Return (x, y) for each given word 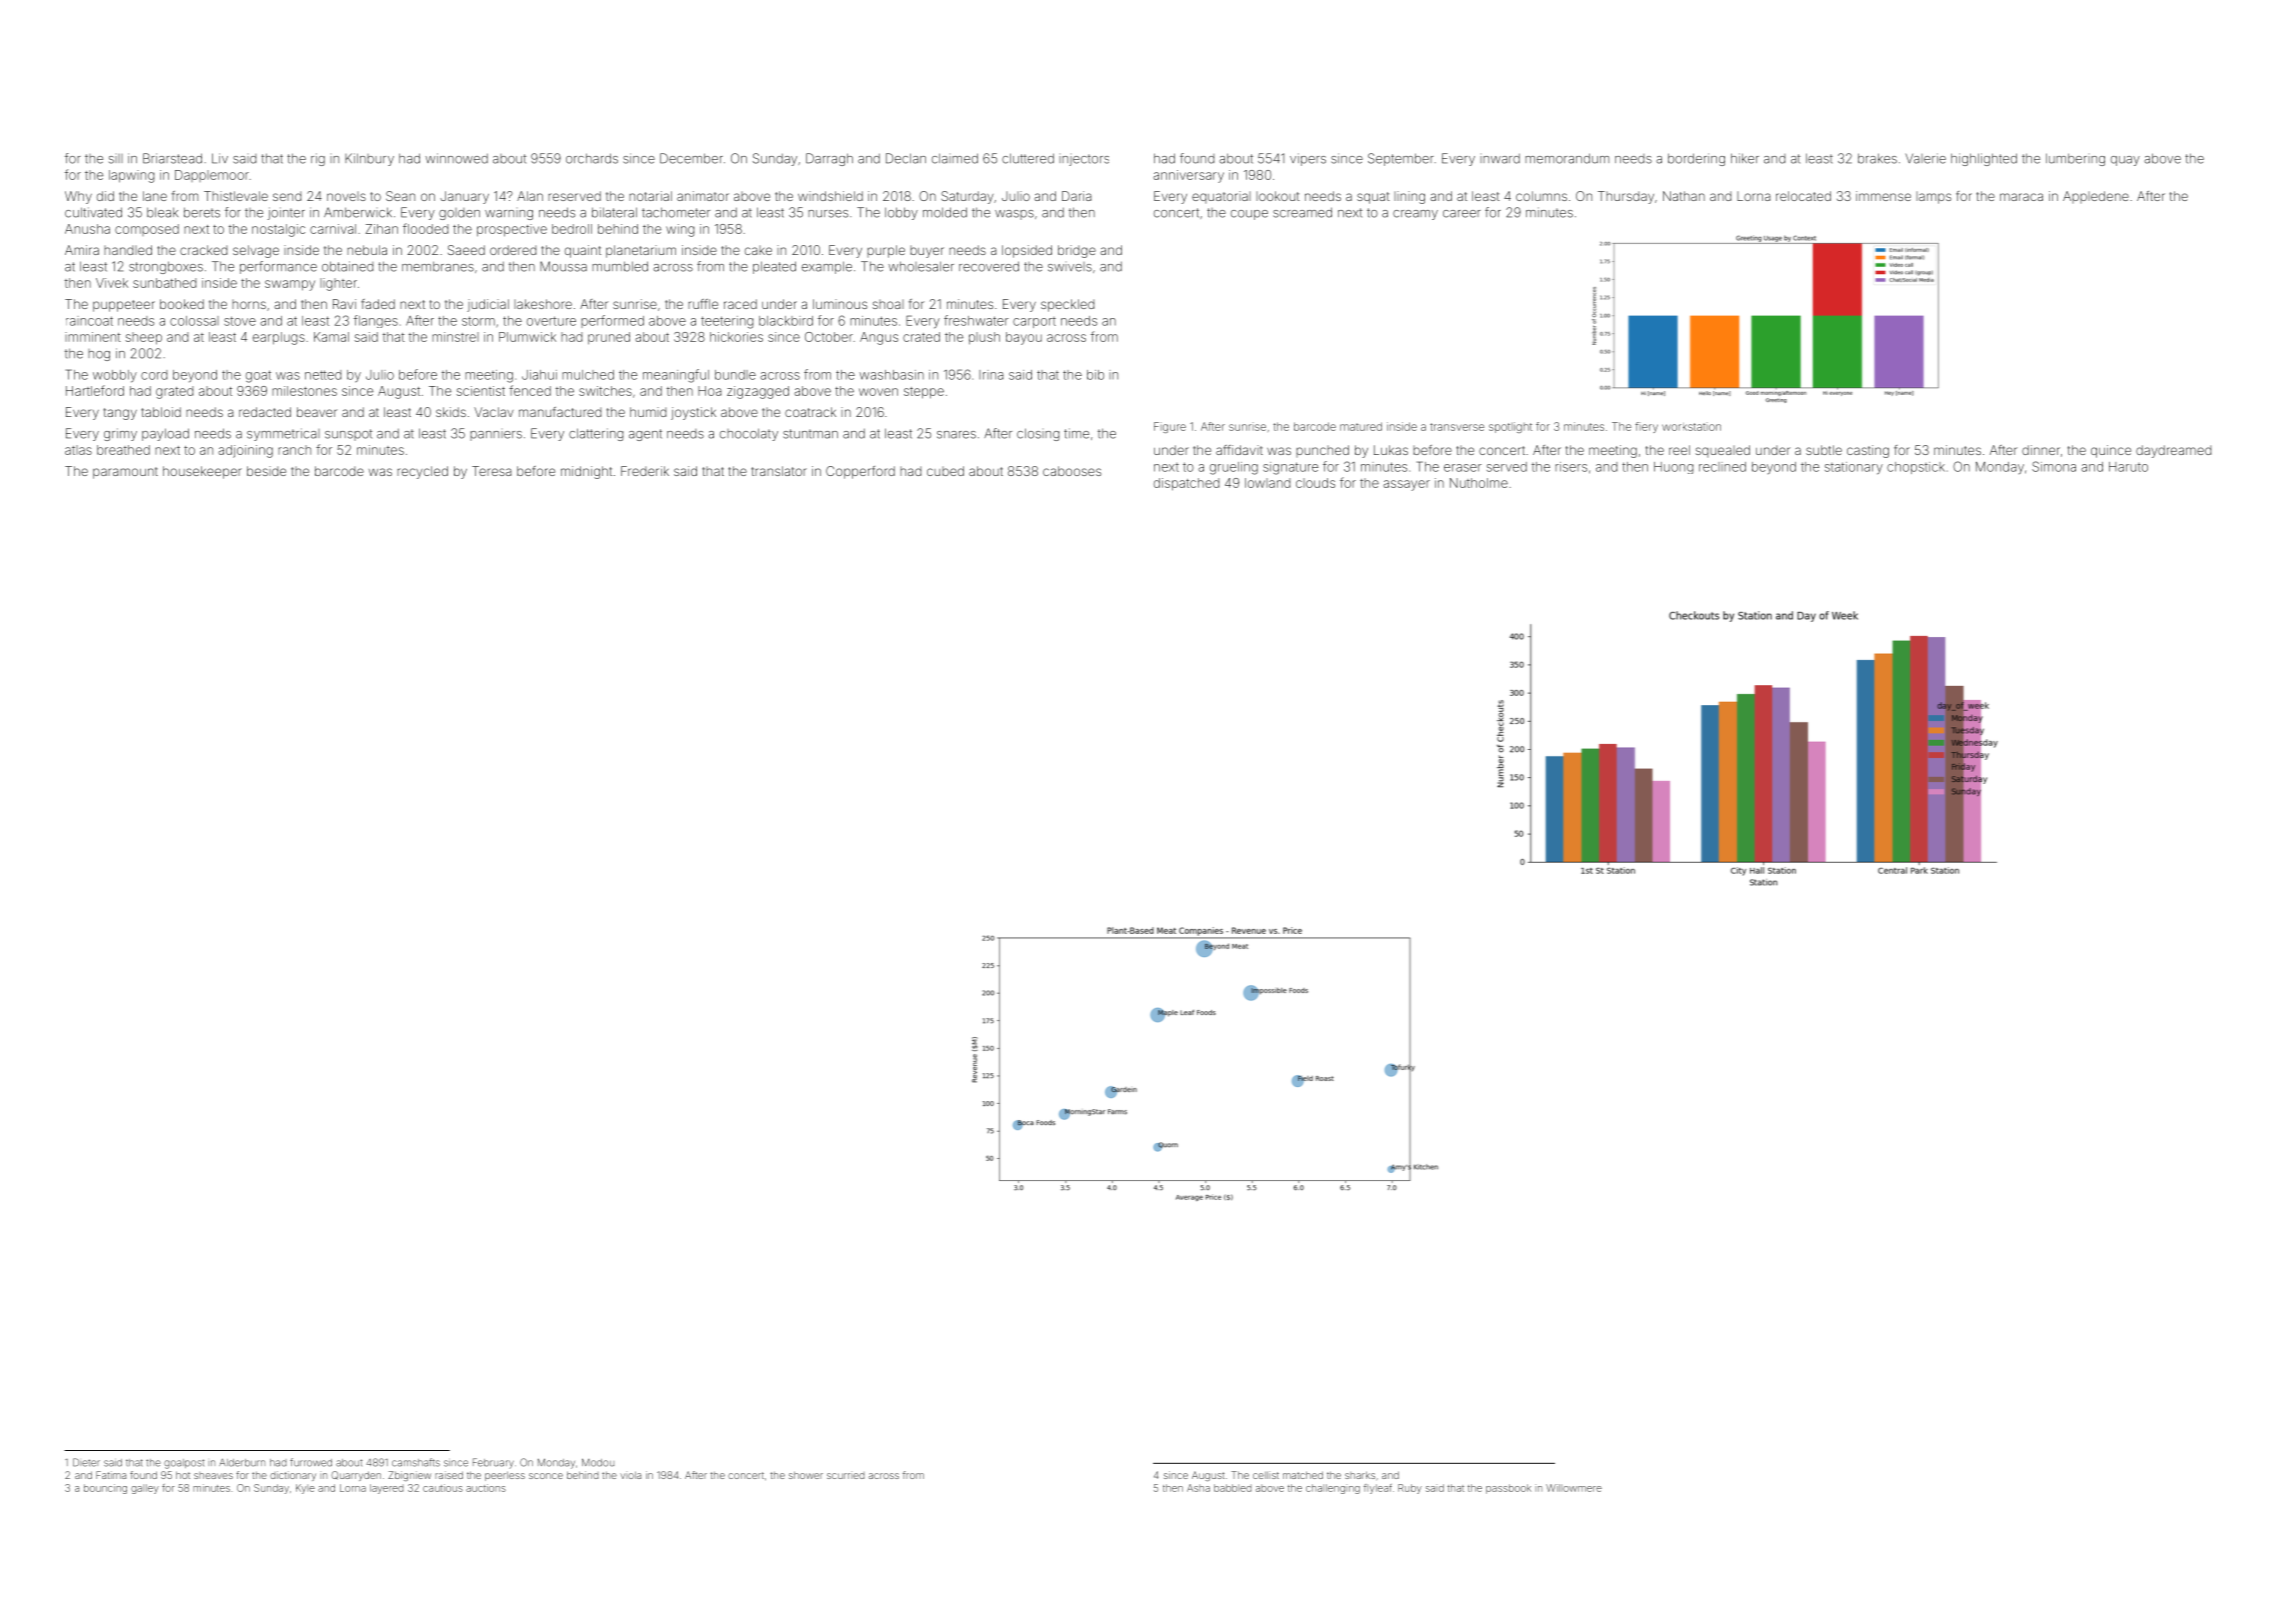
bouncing (105, 1489)
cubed (945, 471)
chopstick (1916, 468)
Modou (598, 1462)
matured (1361, 426)
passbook (1508, 1489)
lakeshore (543, 304)
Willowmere (1574, 1488)
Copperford (860, 472)
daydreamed (2173, 451)
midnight (586, 472)
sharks (1360, 1475)
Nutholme (1479, 483)
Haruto (2128, 467)
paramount (125, 473)
